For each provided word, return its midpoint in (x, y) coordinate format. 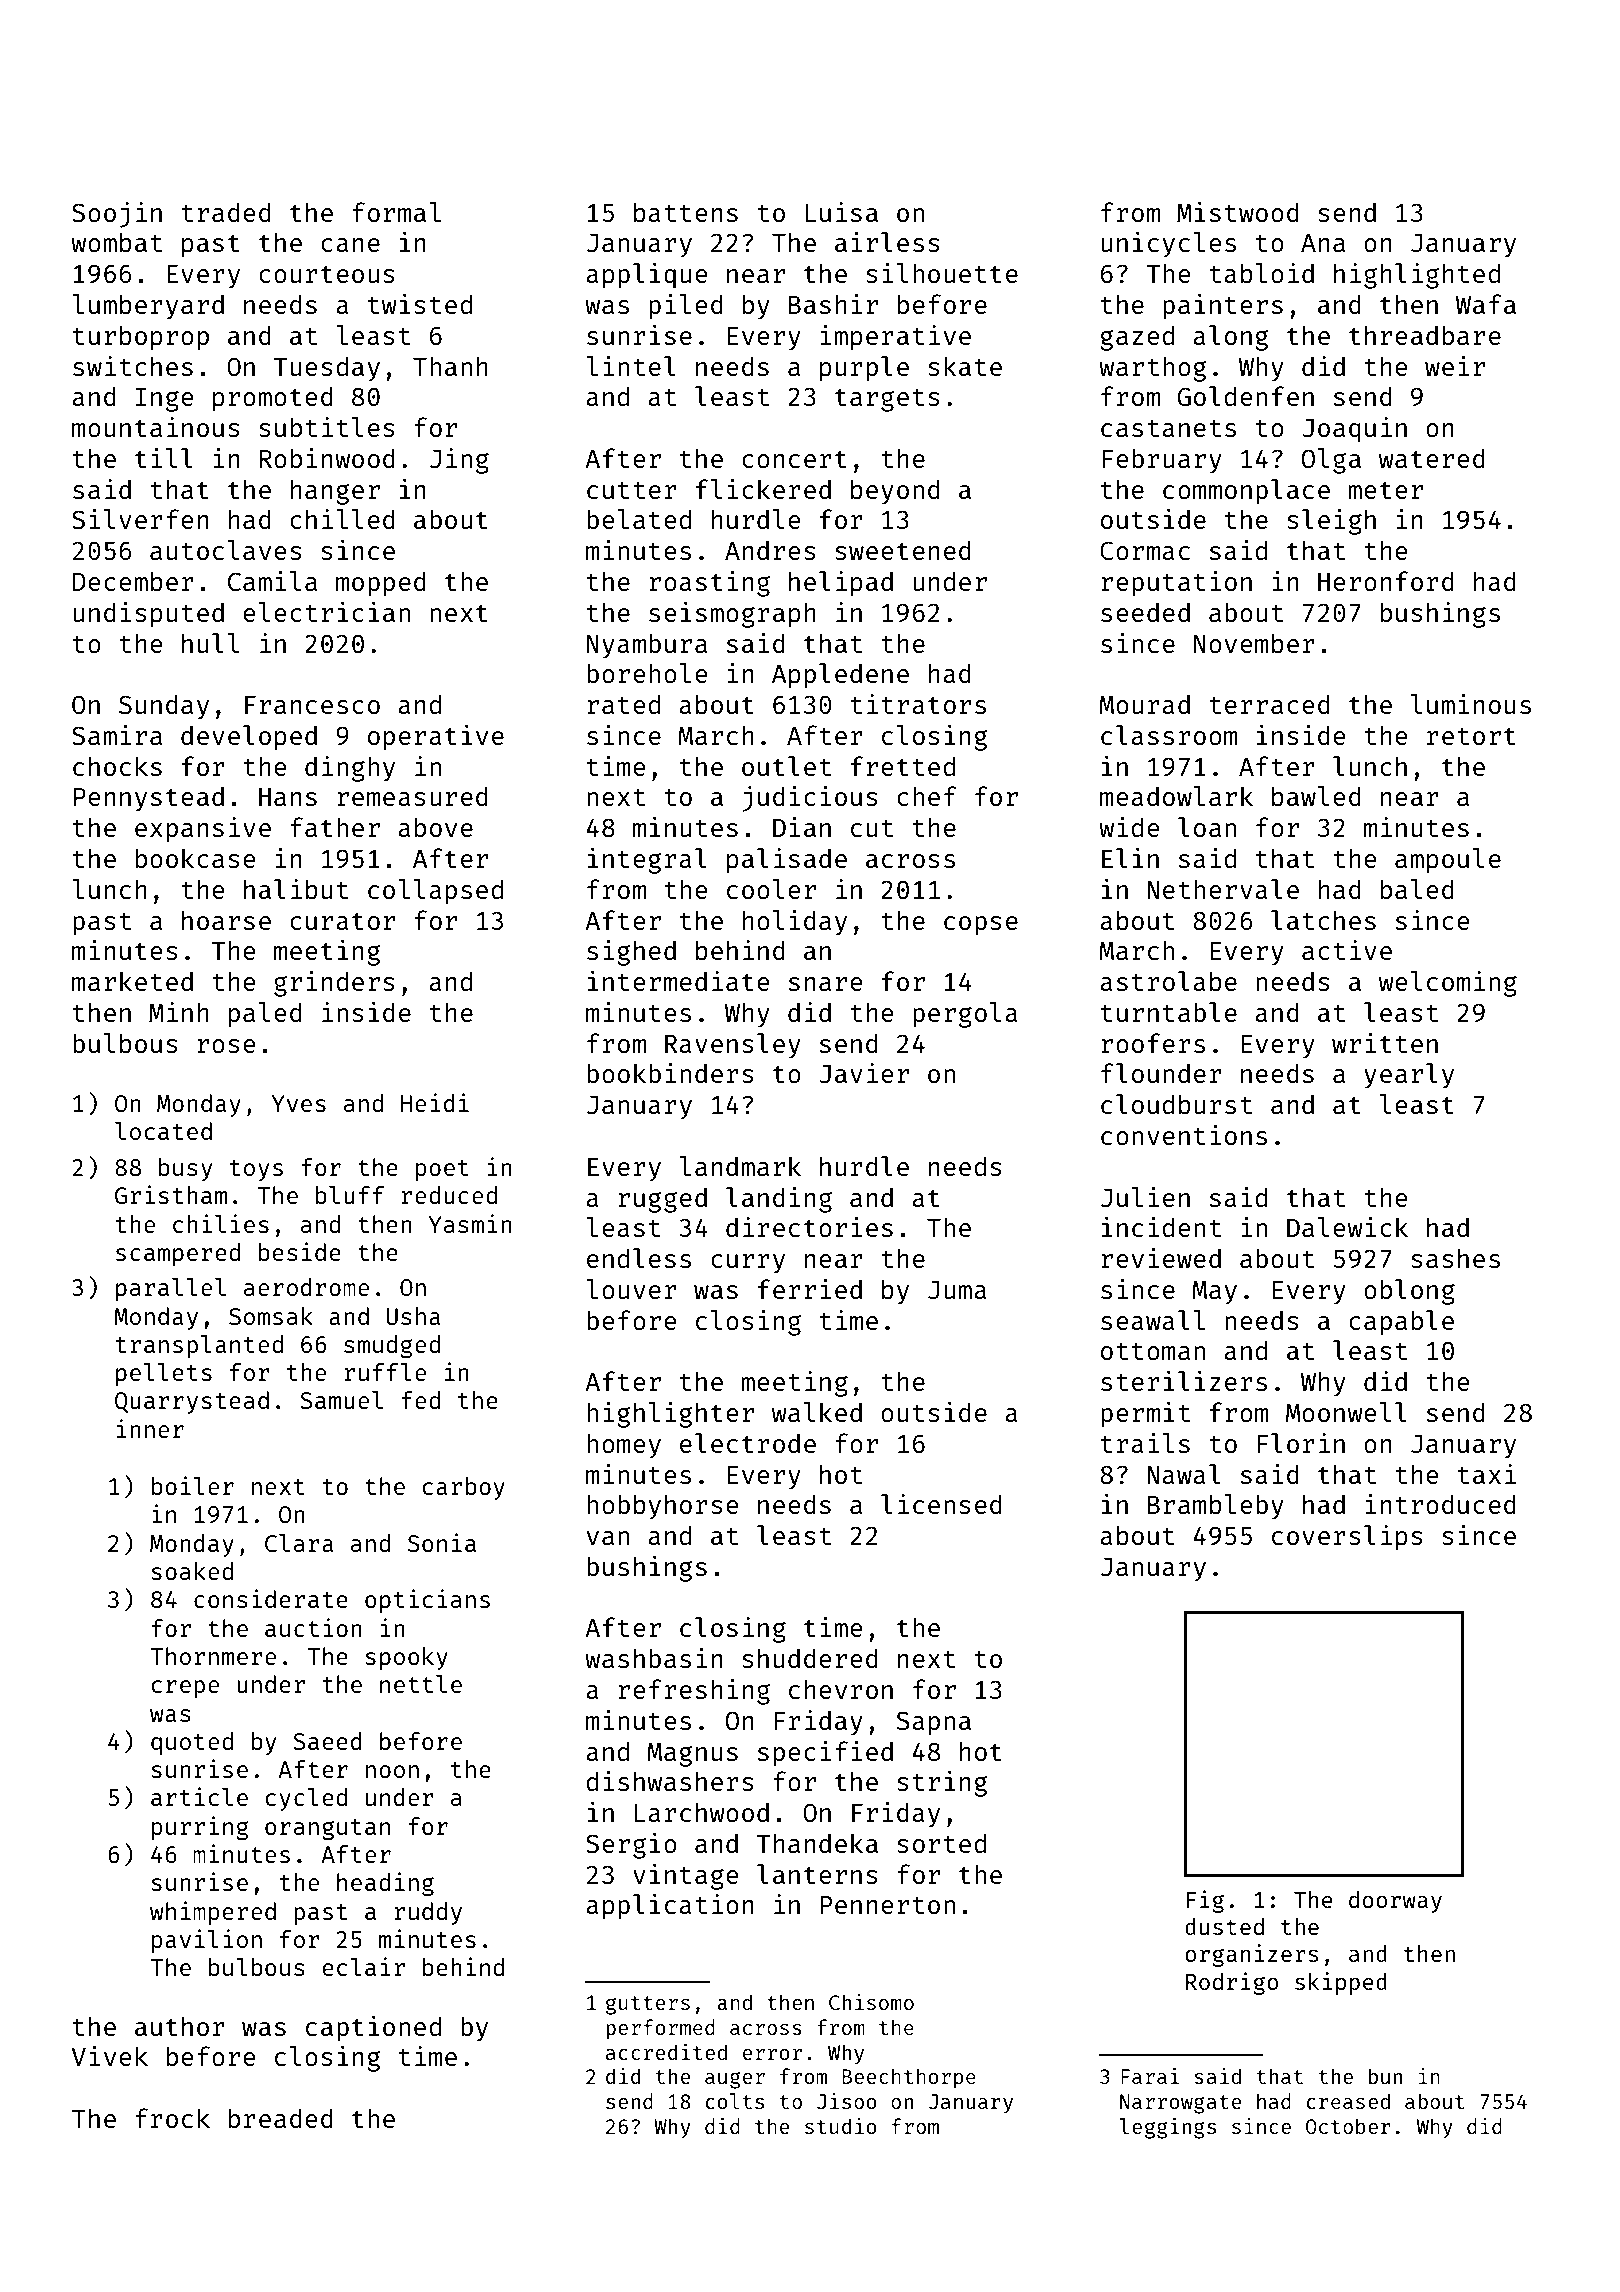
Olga (1331, 461)
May (1214, 1293)
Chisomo (871, 2002)
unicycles (1168, 245)
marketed (132, 981)
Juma (957, 1290)
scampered (178, 1254)
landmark (740, 1166)
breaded (281, 2118)
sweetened (903, 550)
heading (385, 1884)
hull (210, 643)
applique (647, 276)
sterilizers (1184, 1381)
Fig (1205, 1901)
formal (396, 212)
